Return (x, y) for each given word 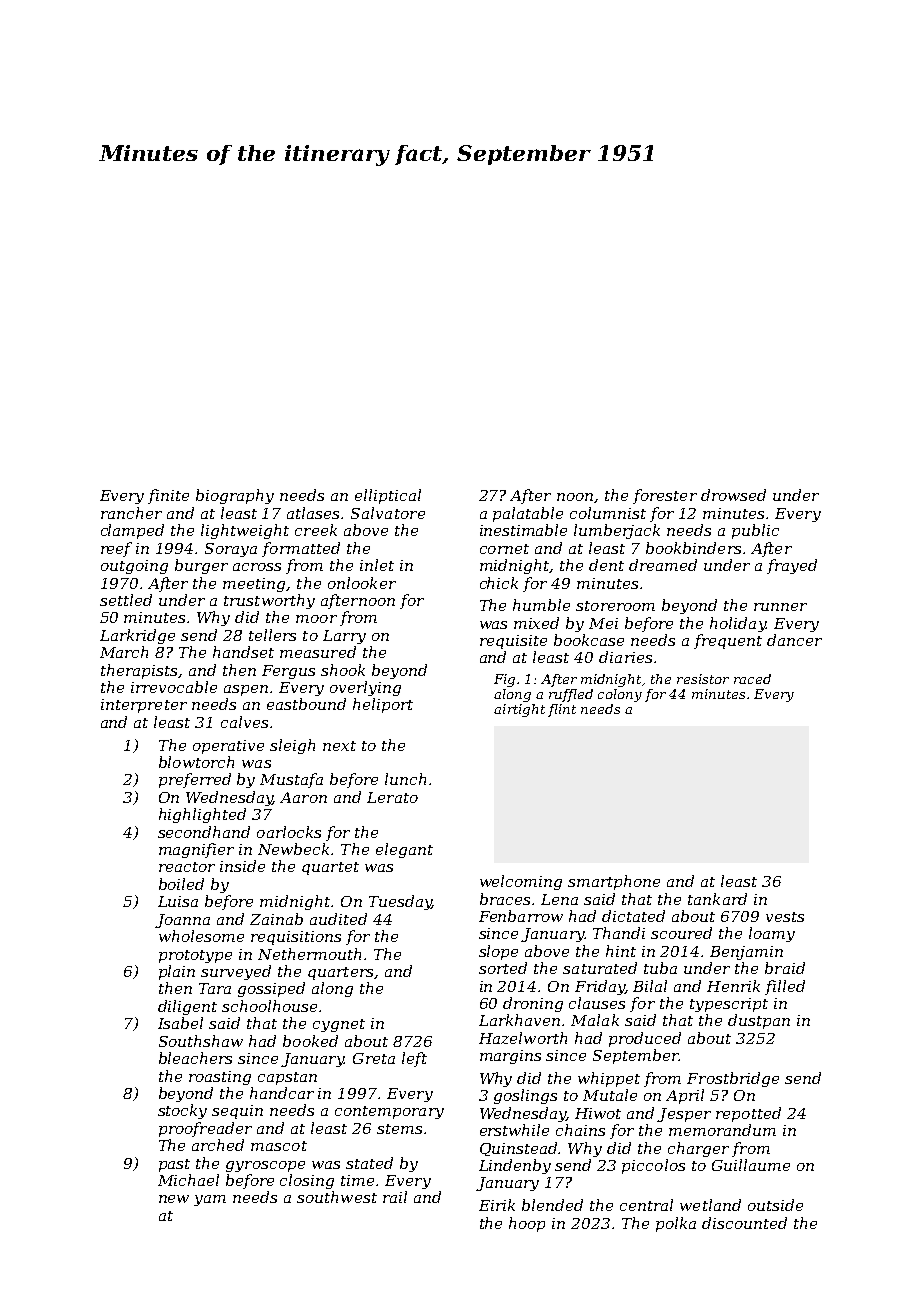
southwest (337, 1197)
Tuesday (400, 902)
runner (780, 607)
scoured (681, 933)
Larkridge (137, 636)
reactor (187, 867)
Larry (344, 637)
